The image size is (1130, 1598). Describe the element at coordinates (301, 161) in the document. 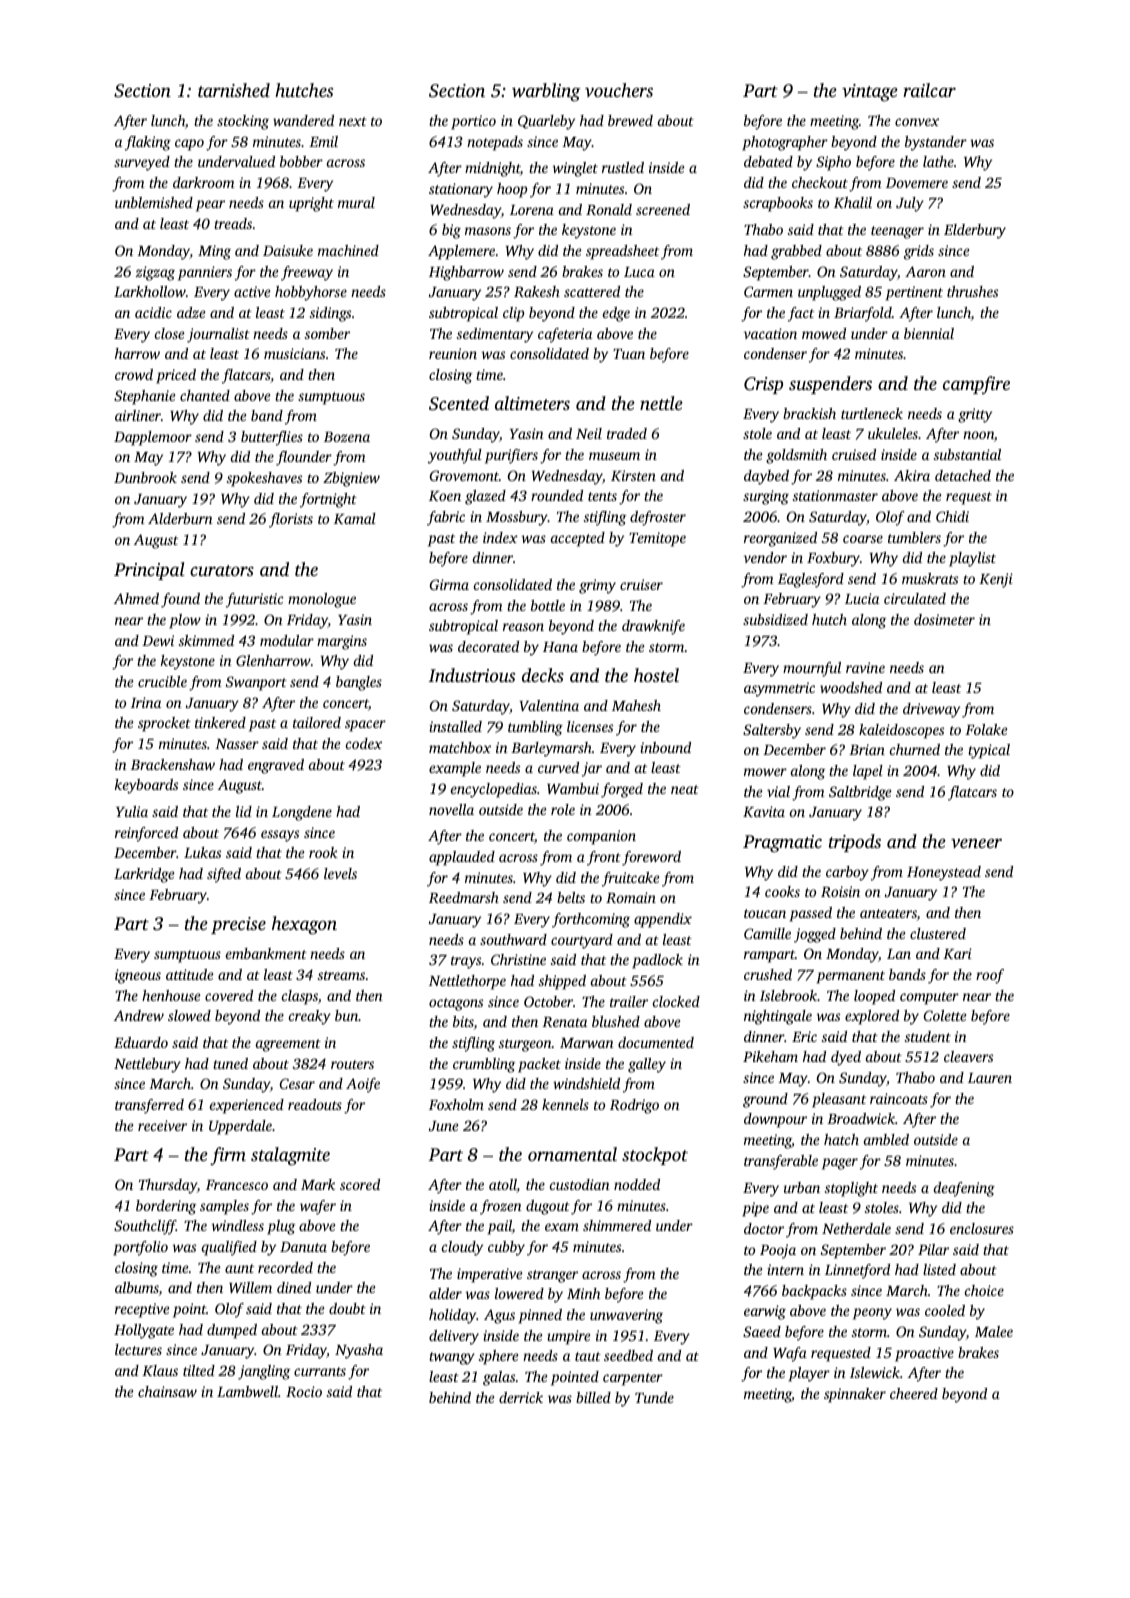

I see `bobber` at that location.
